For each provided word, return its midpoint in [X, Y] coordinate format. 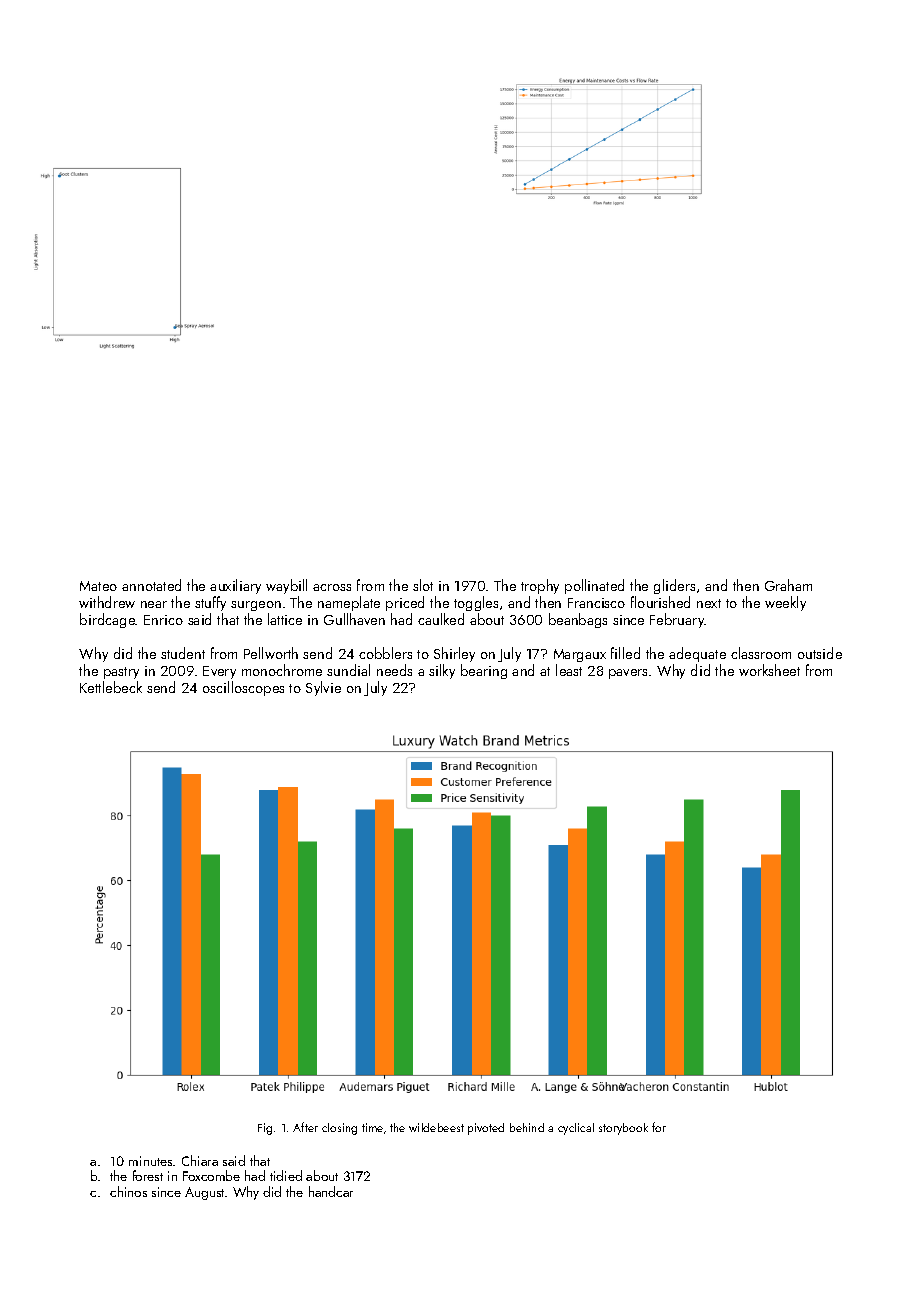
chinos [128, 1191]
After [305, 1127]
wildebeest [436, 1127]
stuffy [210, 603]
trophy [540, 586]
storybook [623, 1129]
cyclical [576, 1129]
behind [527, 1127]
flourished [660, 602]
